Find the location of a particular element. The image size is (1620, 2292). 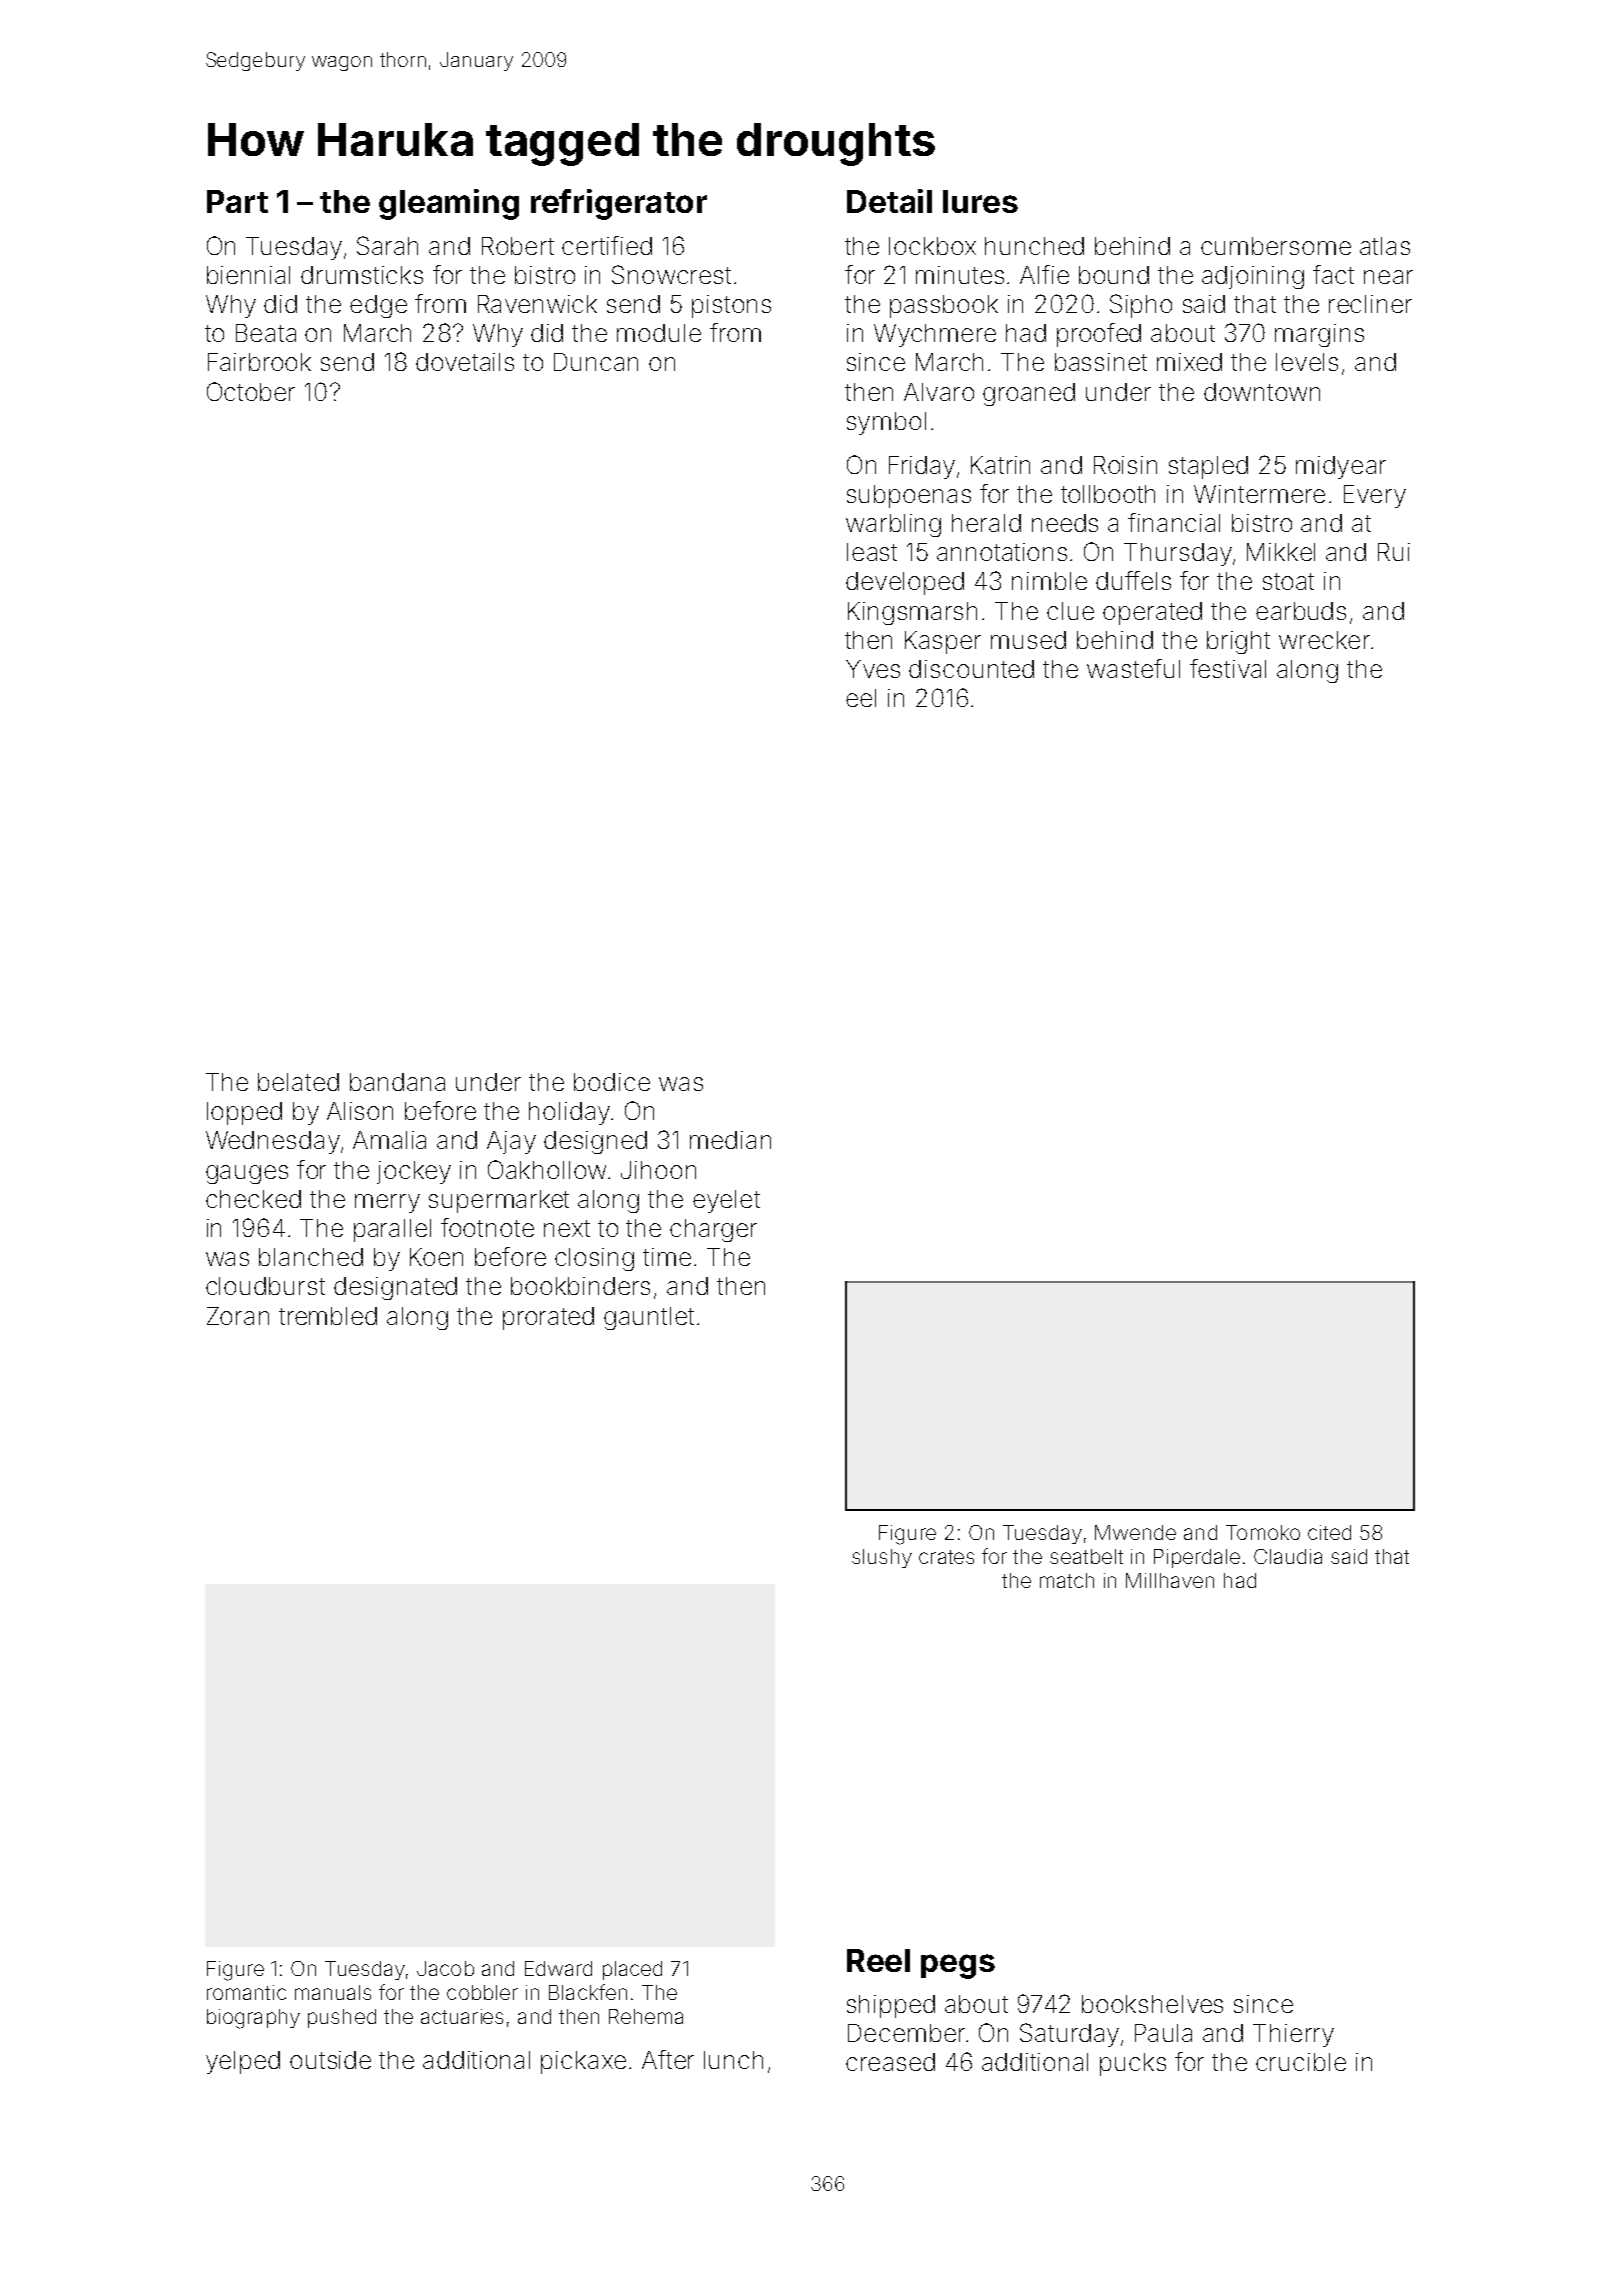

midyear is located at coordinates (1341, 467).
